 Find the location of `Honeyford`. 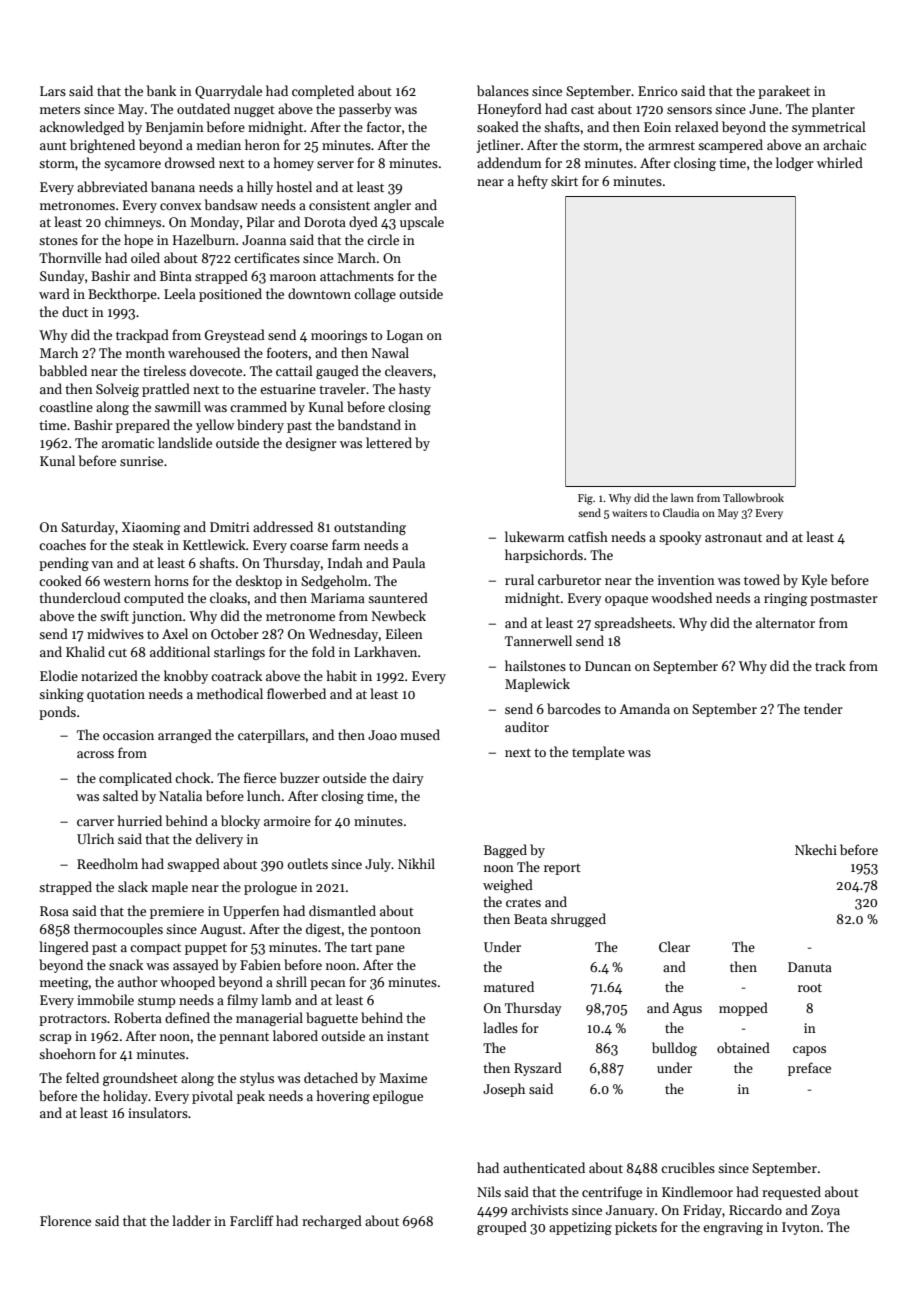

Honeyford is located at coordinates (510, 110).
